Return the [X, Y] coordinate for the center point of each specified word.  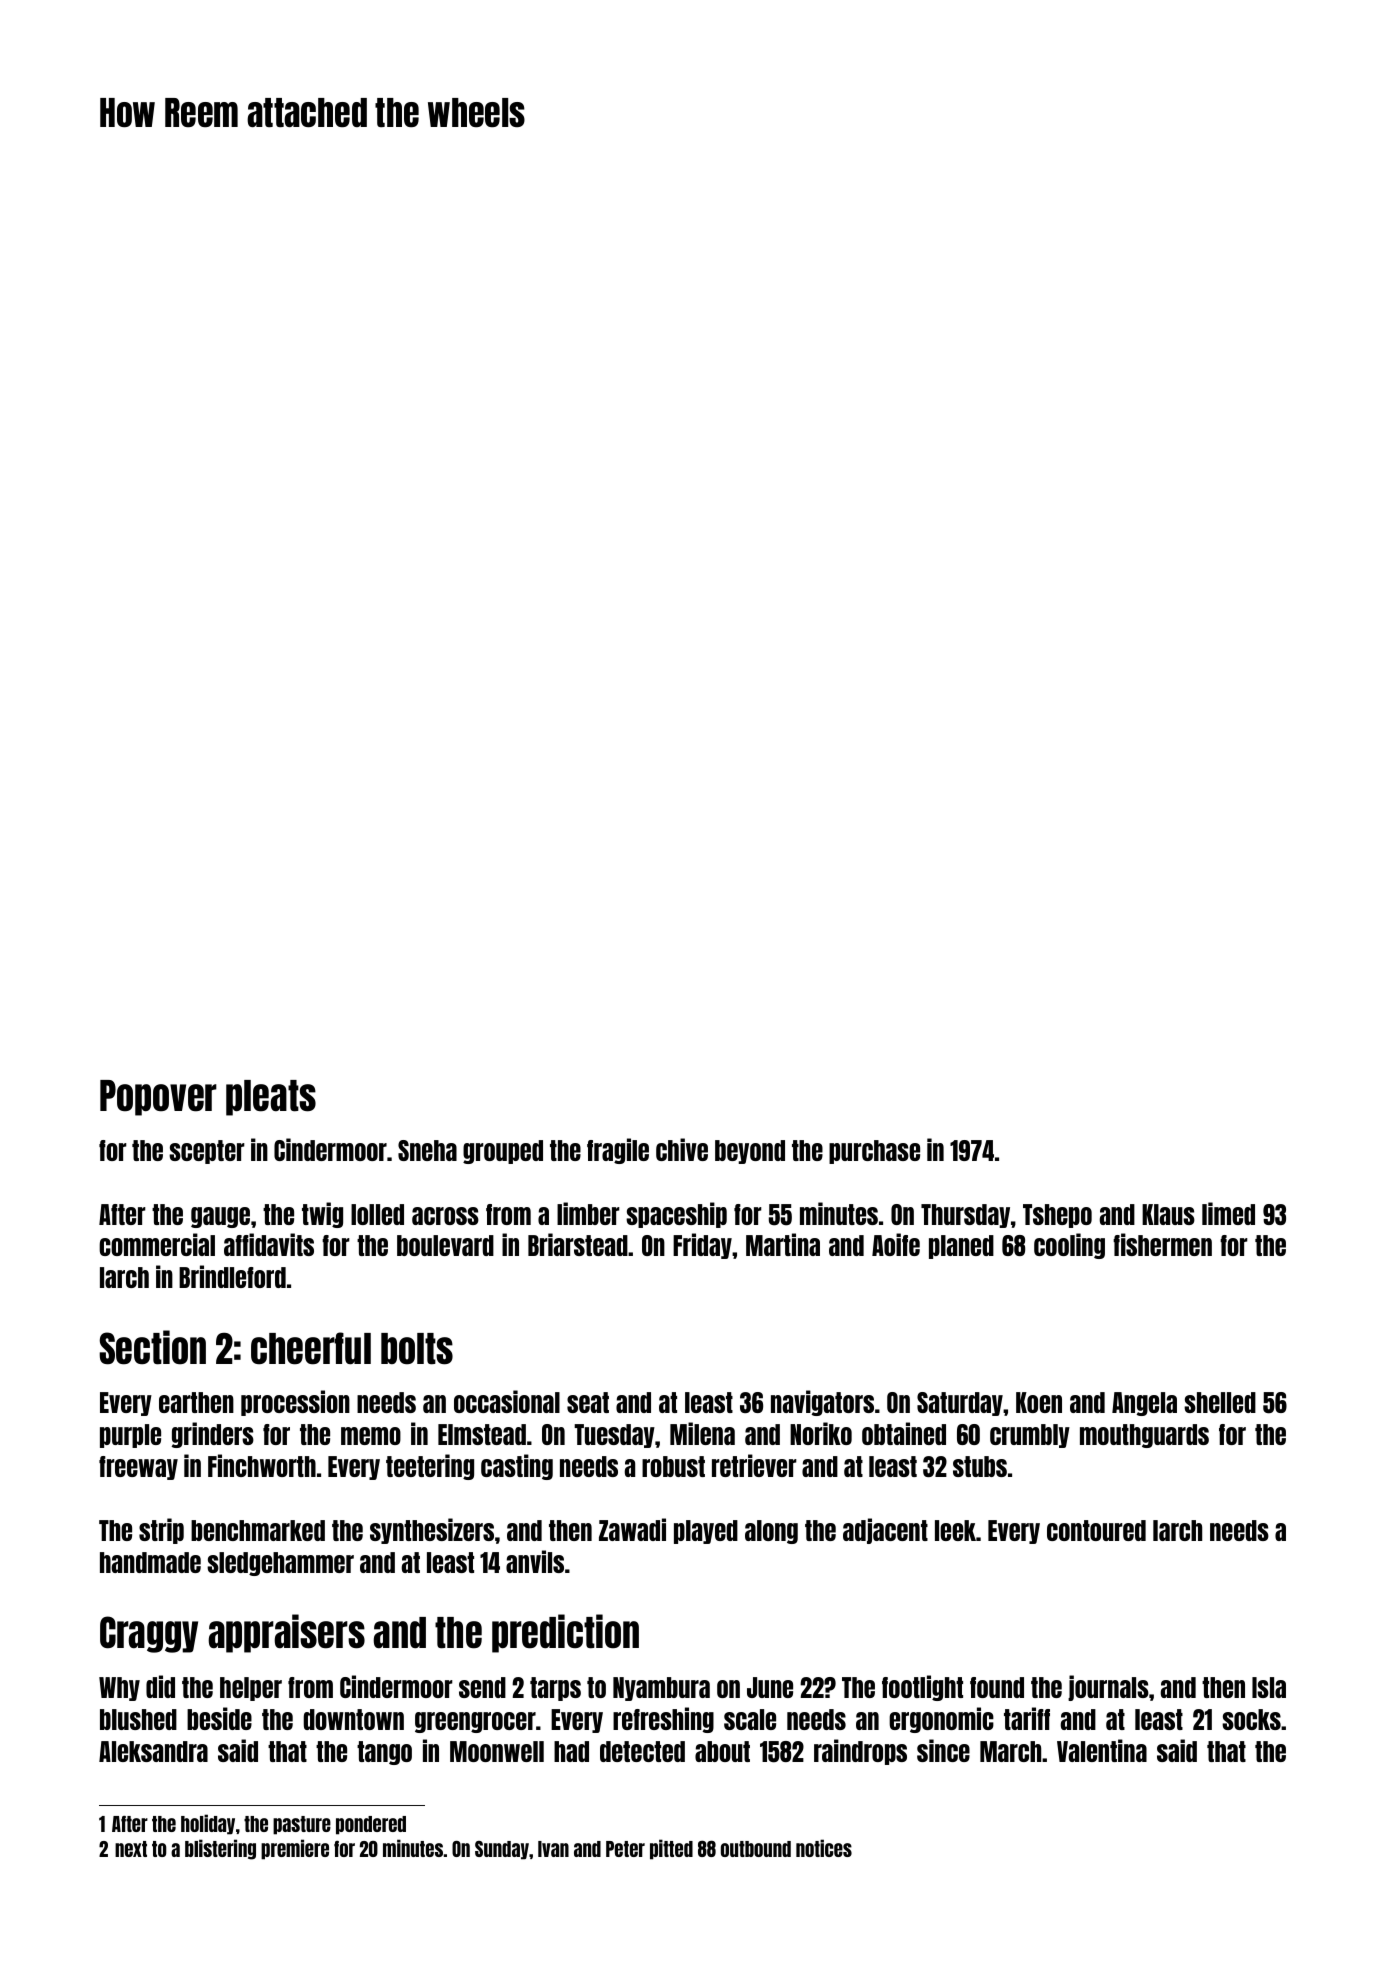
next [131, 1849]
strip [161, 1531]
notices [824, 1848]
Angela [1144, 1404]
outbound [756, 1849]
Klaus [1168, 1214]
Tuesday [614, 1436]
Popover [158, 1098]
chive [682, 1149]
